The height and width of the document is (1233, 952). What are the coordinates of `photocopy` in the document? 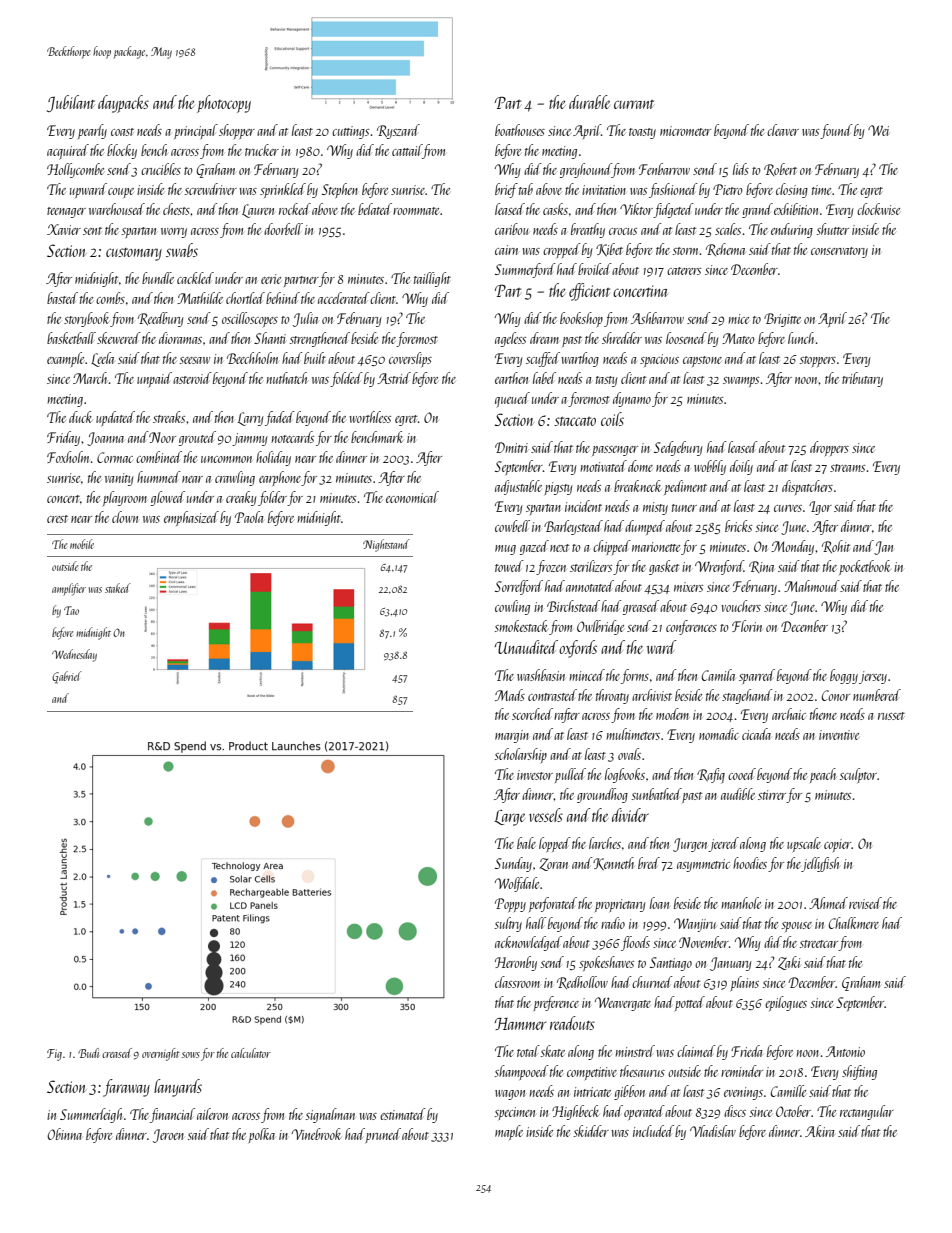 It's located at (224, 104).
